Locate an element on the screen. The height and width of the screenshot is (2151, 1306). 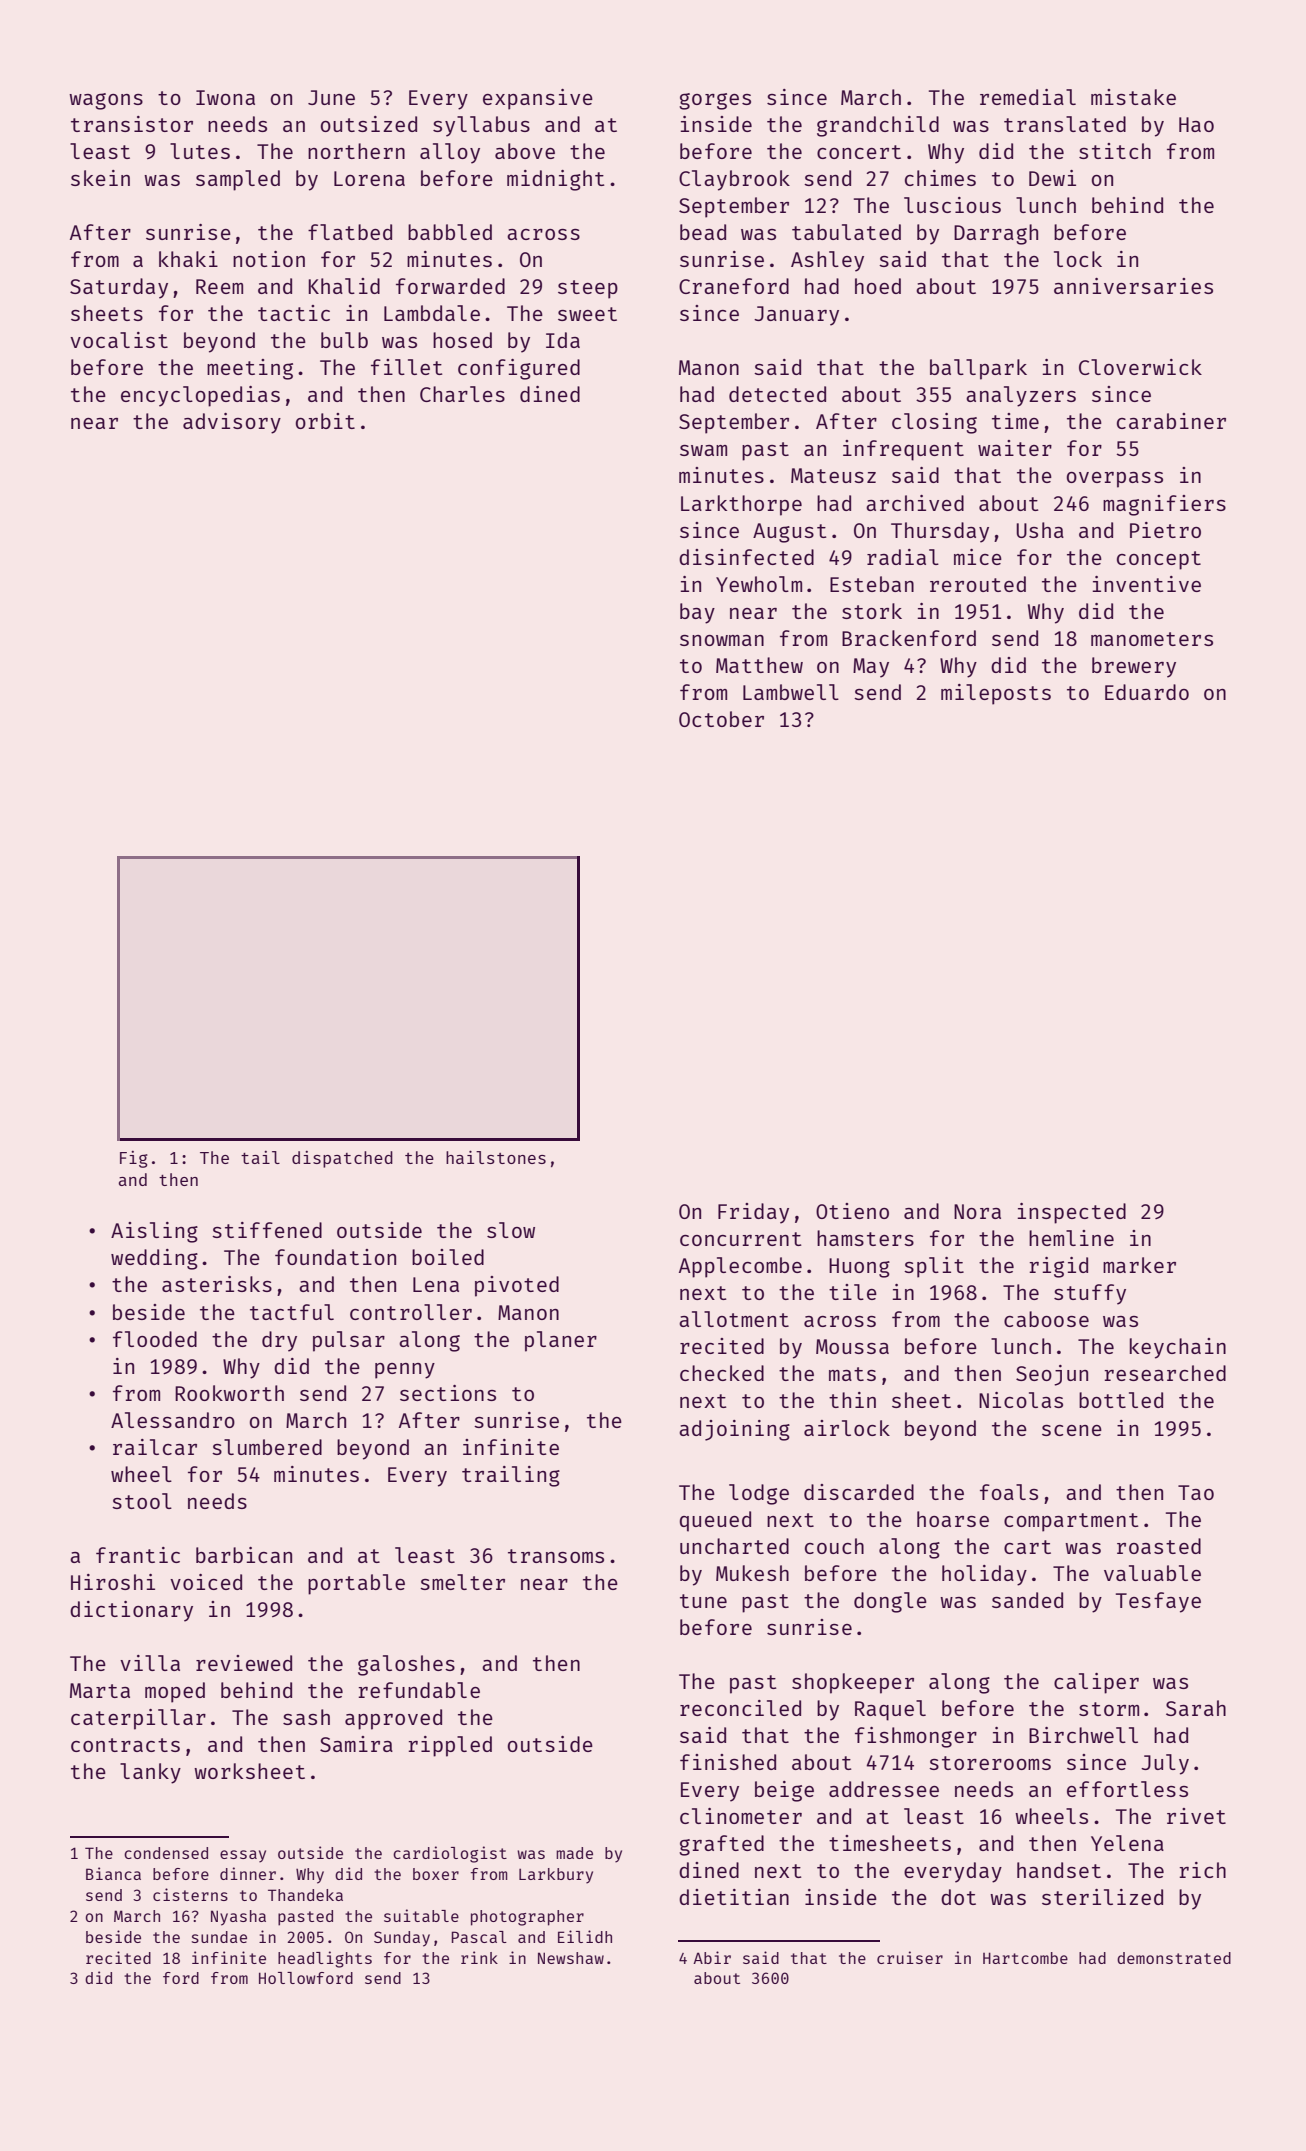
dictionary is located at coordinates (131, 1611).
